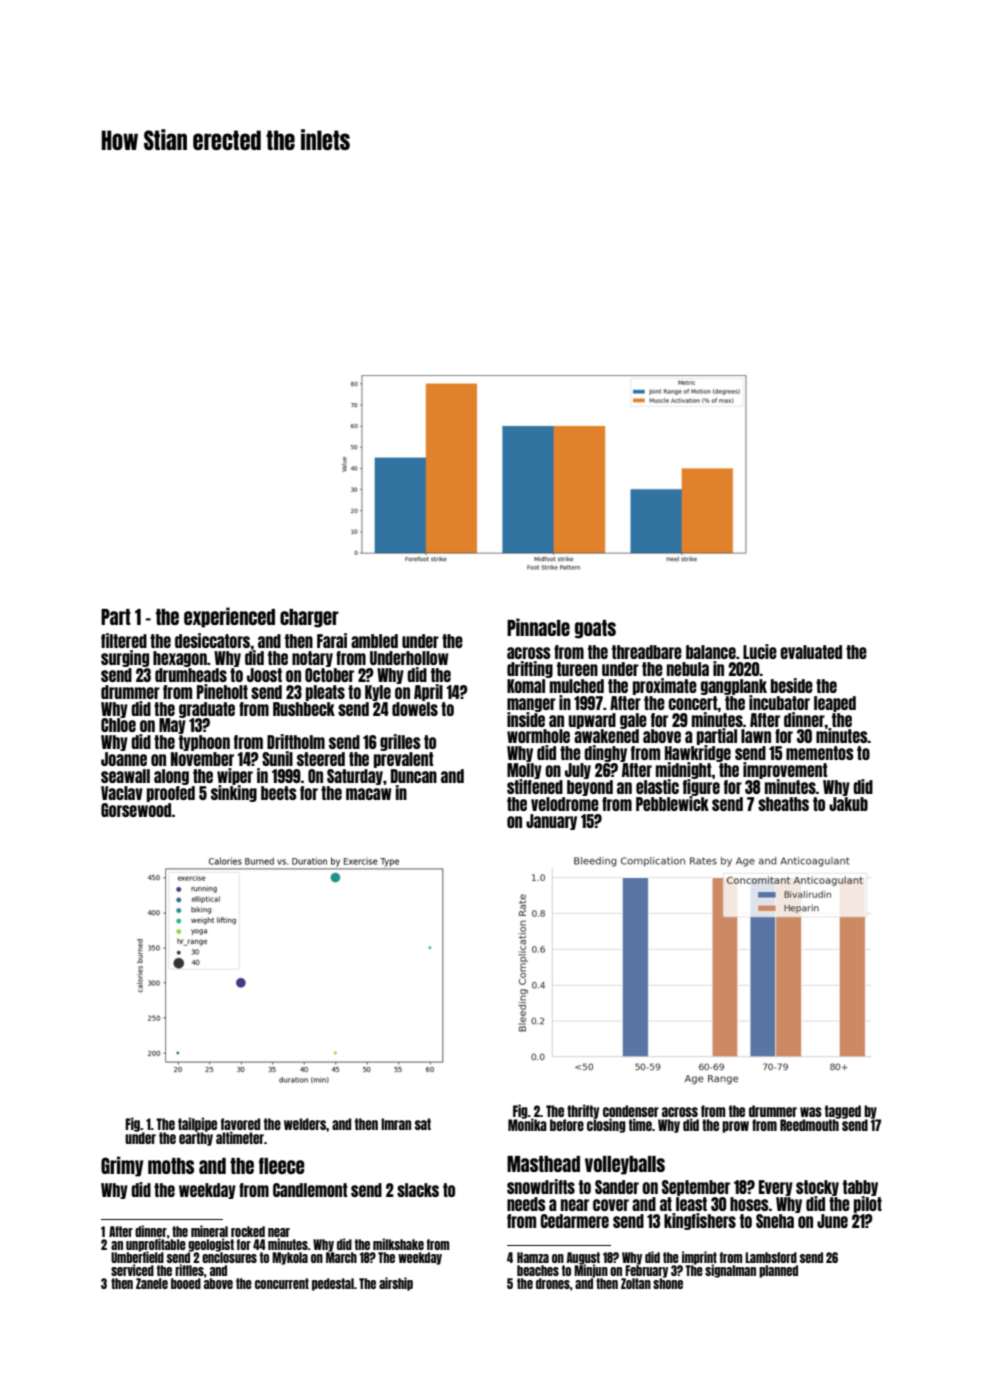 This screenshot has width=984, height=1398. Describe the element at coordinates (136, 810) in the screenshot. I see `Gorsewood` at that location.
